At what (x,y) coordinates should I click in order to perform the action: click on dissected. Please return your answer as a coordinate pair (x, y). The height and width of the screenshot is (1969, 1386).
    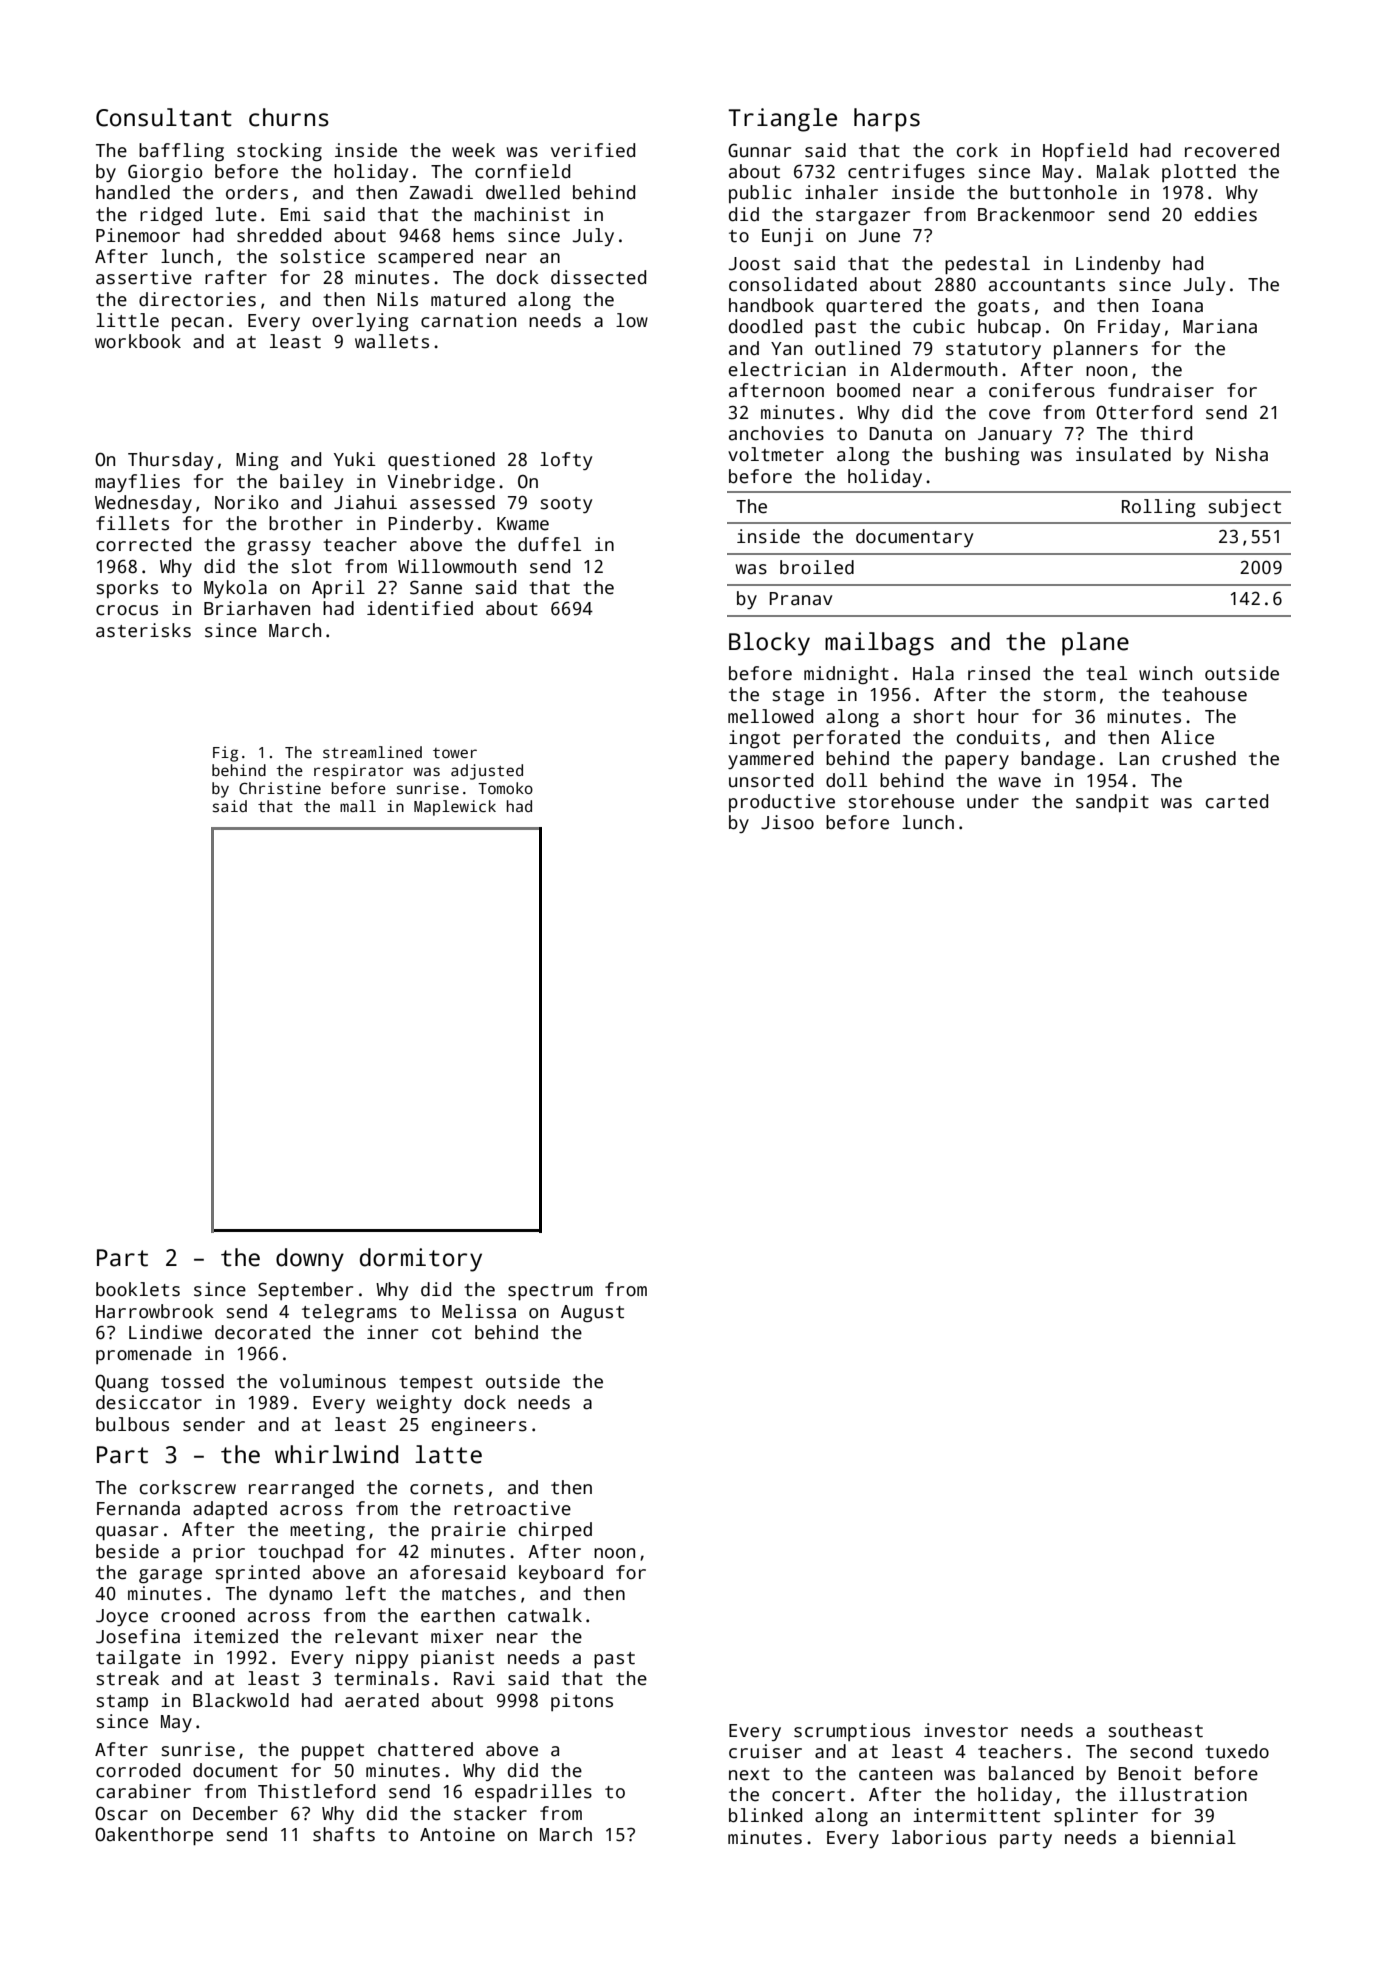
    Looking at the image, I should click on (598, 277).
